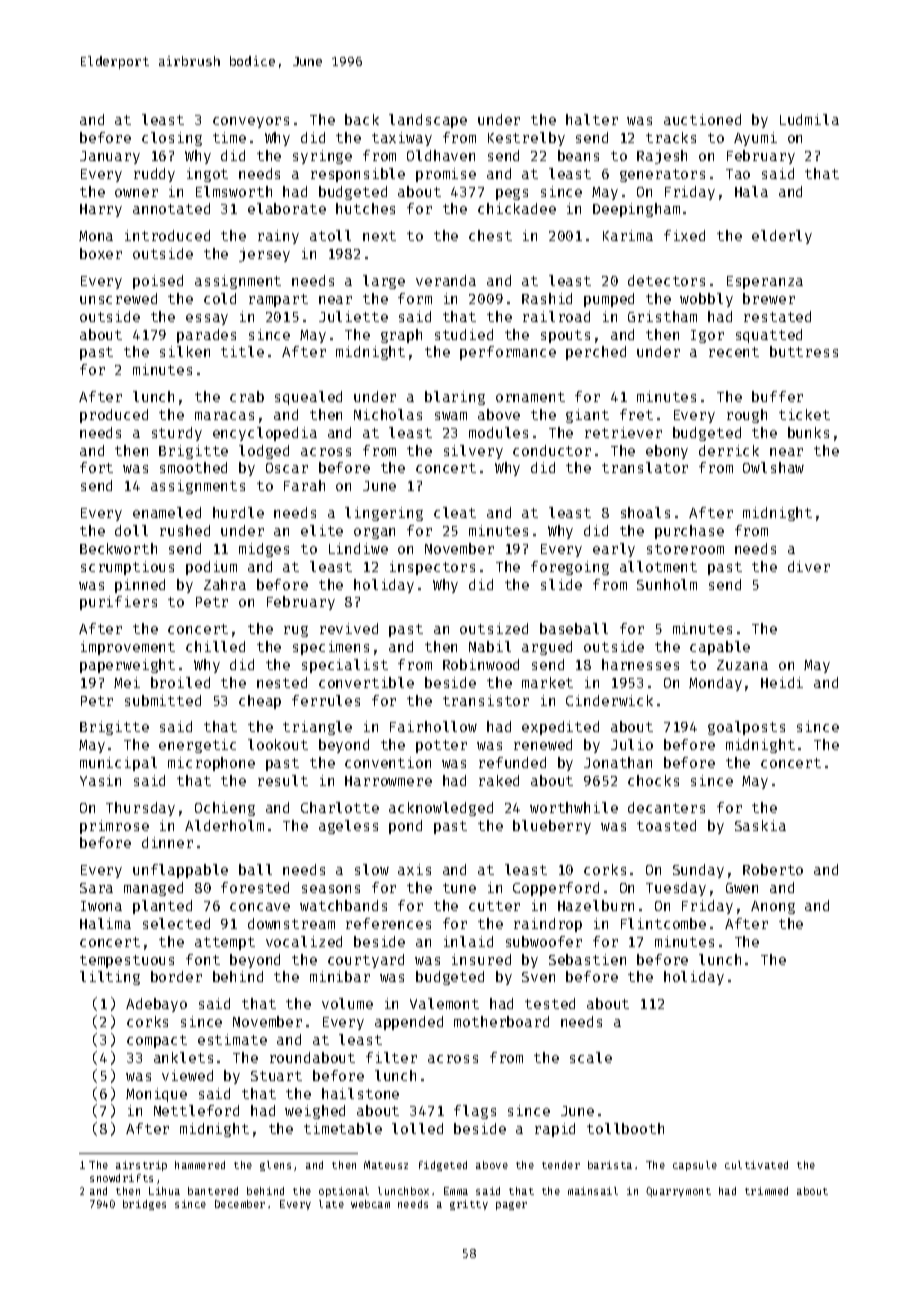 Image resolution: width=924 pixels, height=1308 pixels. What do you see at coordinates (591, 1057) in the document?
I see `scale` at bounding box center [591, 1057].
